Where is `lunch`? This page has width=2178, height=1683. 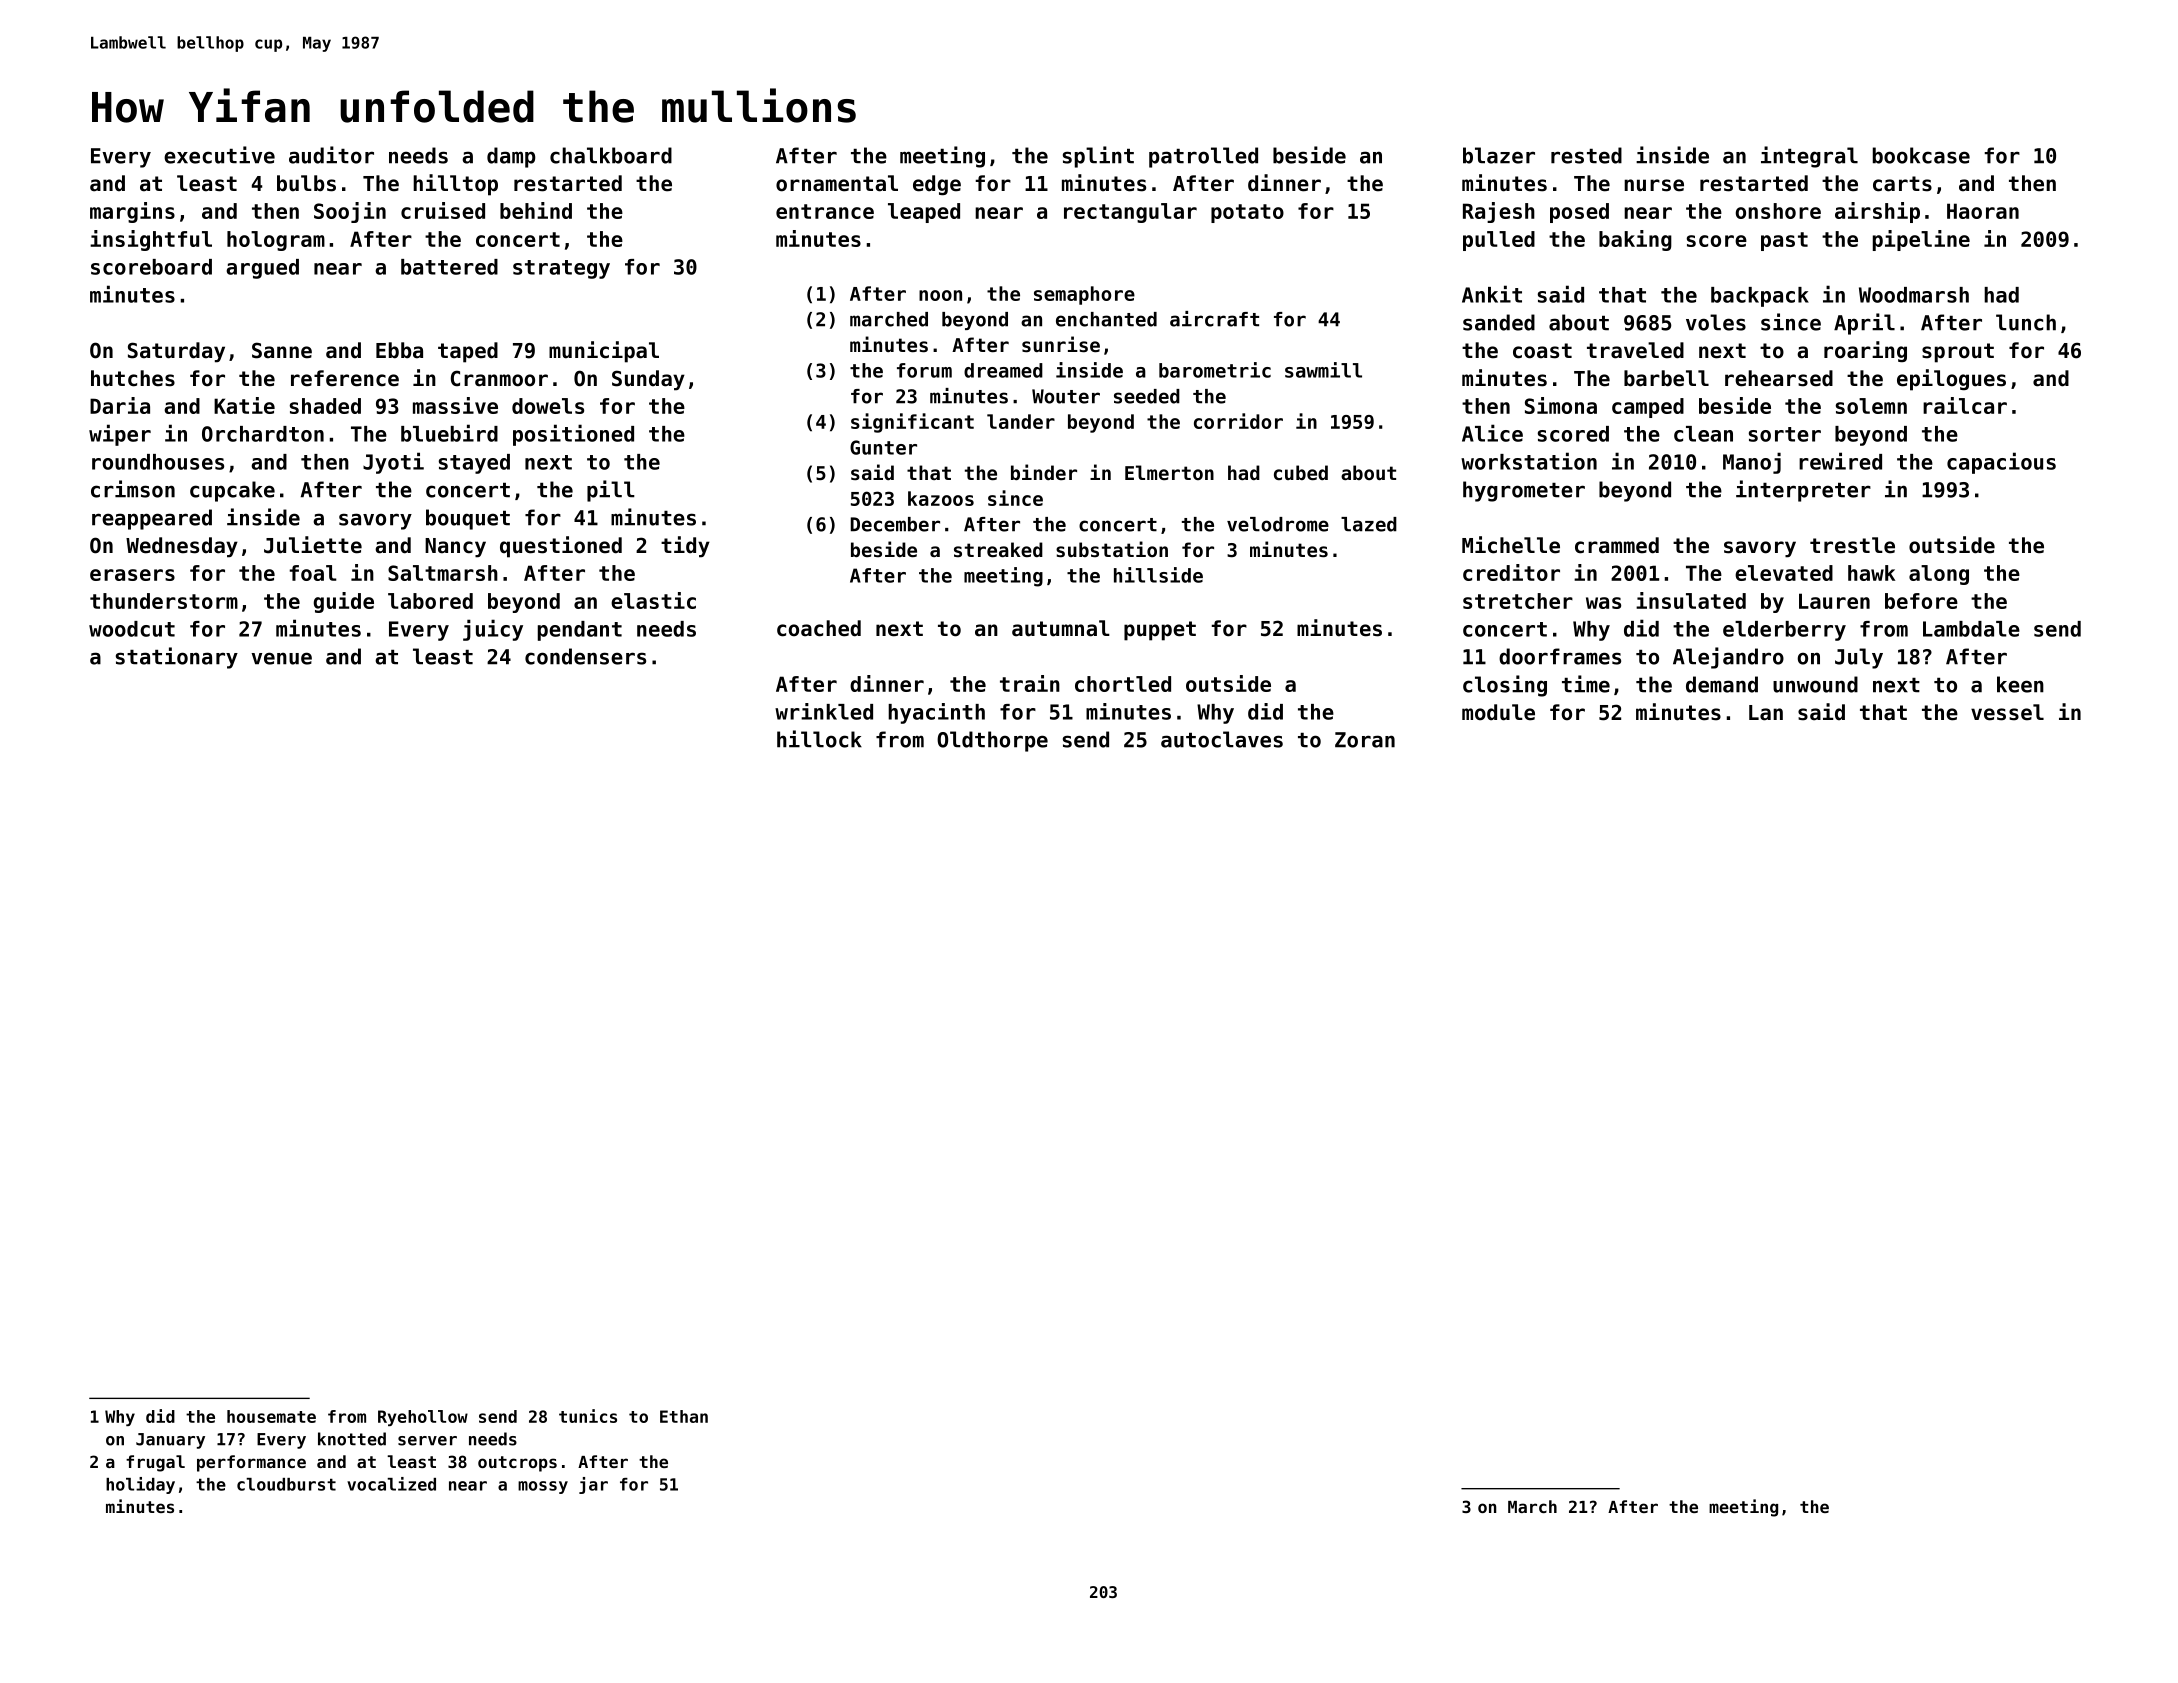 lunch is located at coordinates (2026, 322).
